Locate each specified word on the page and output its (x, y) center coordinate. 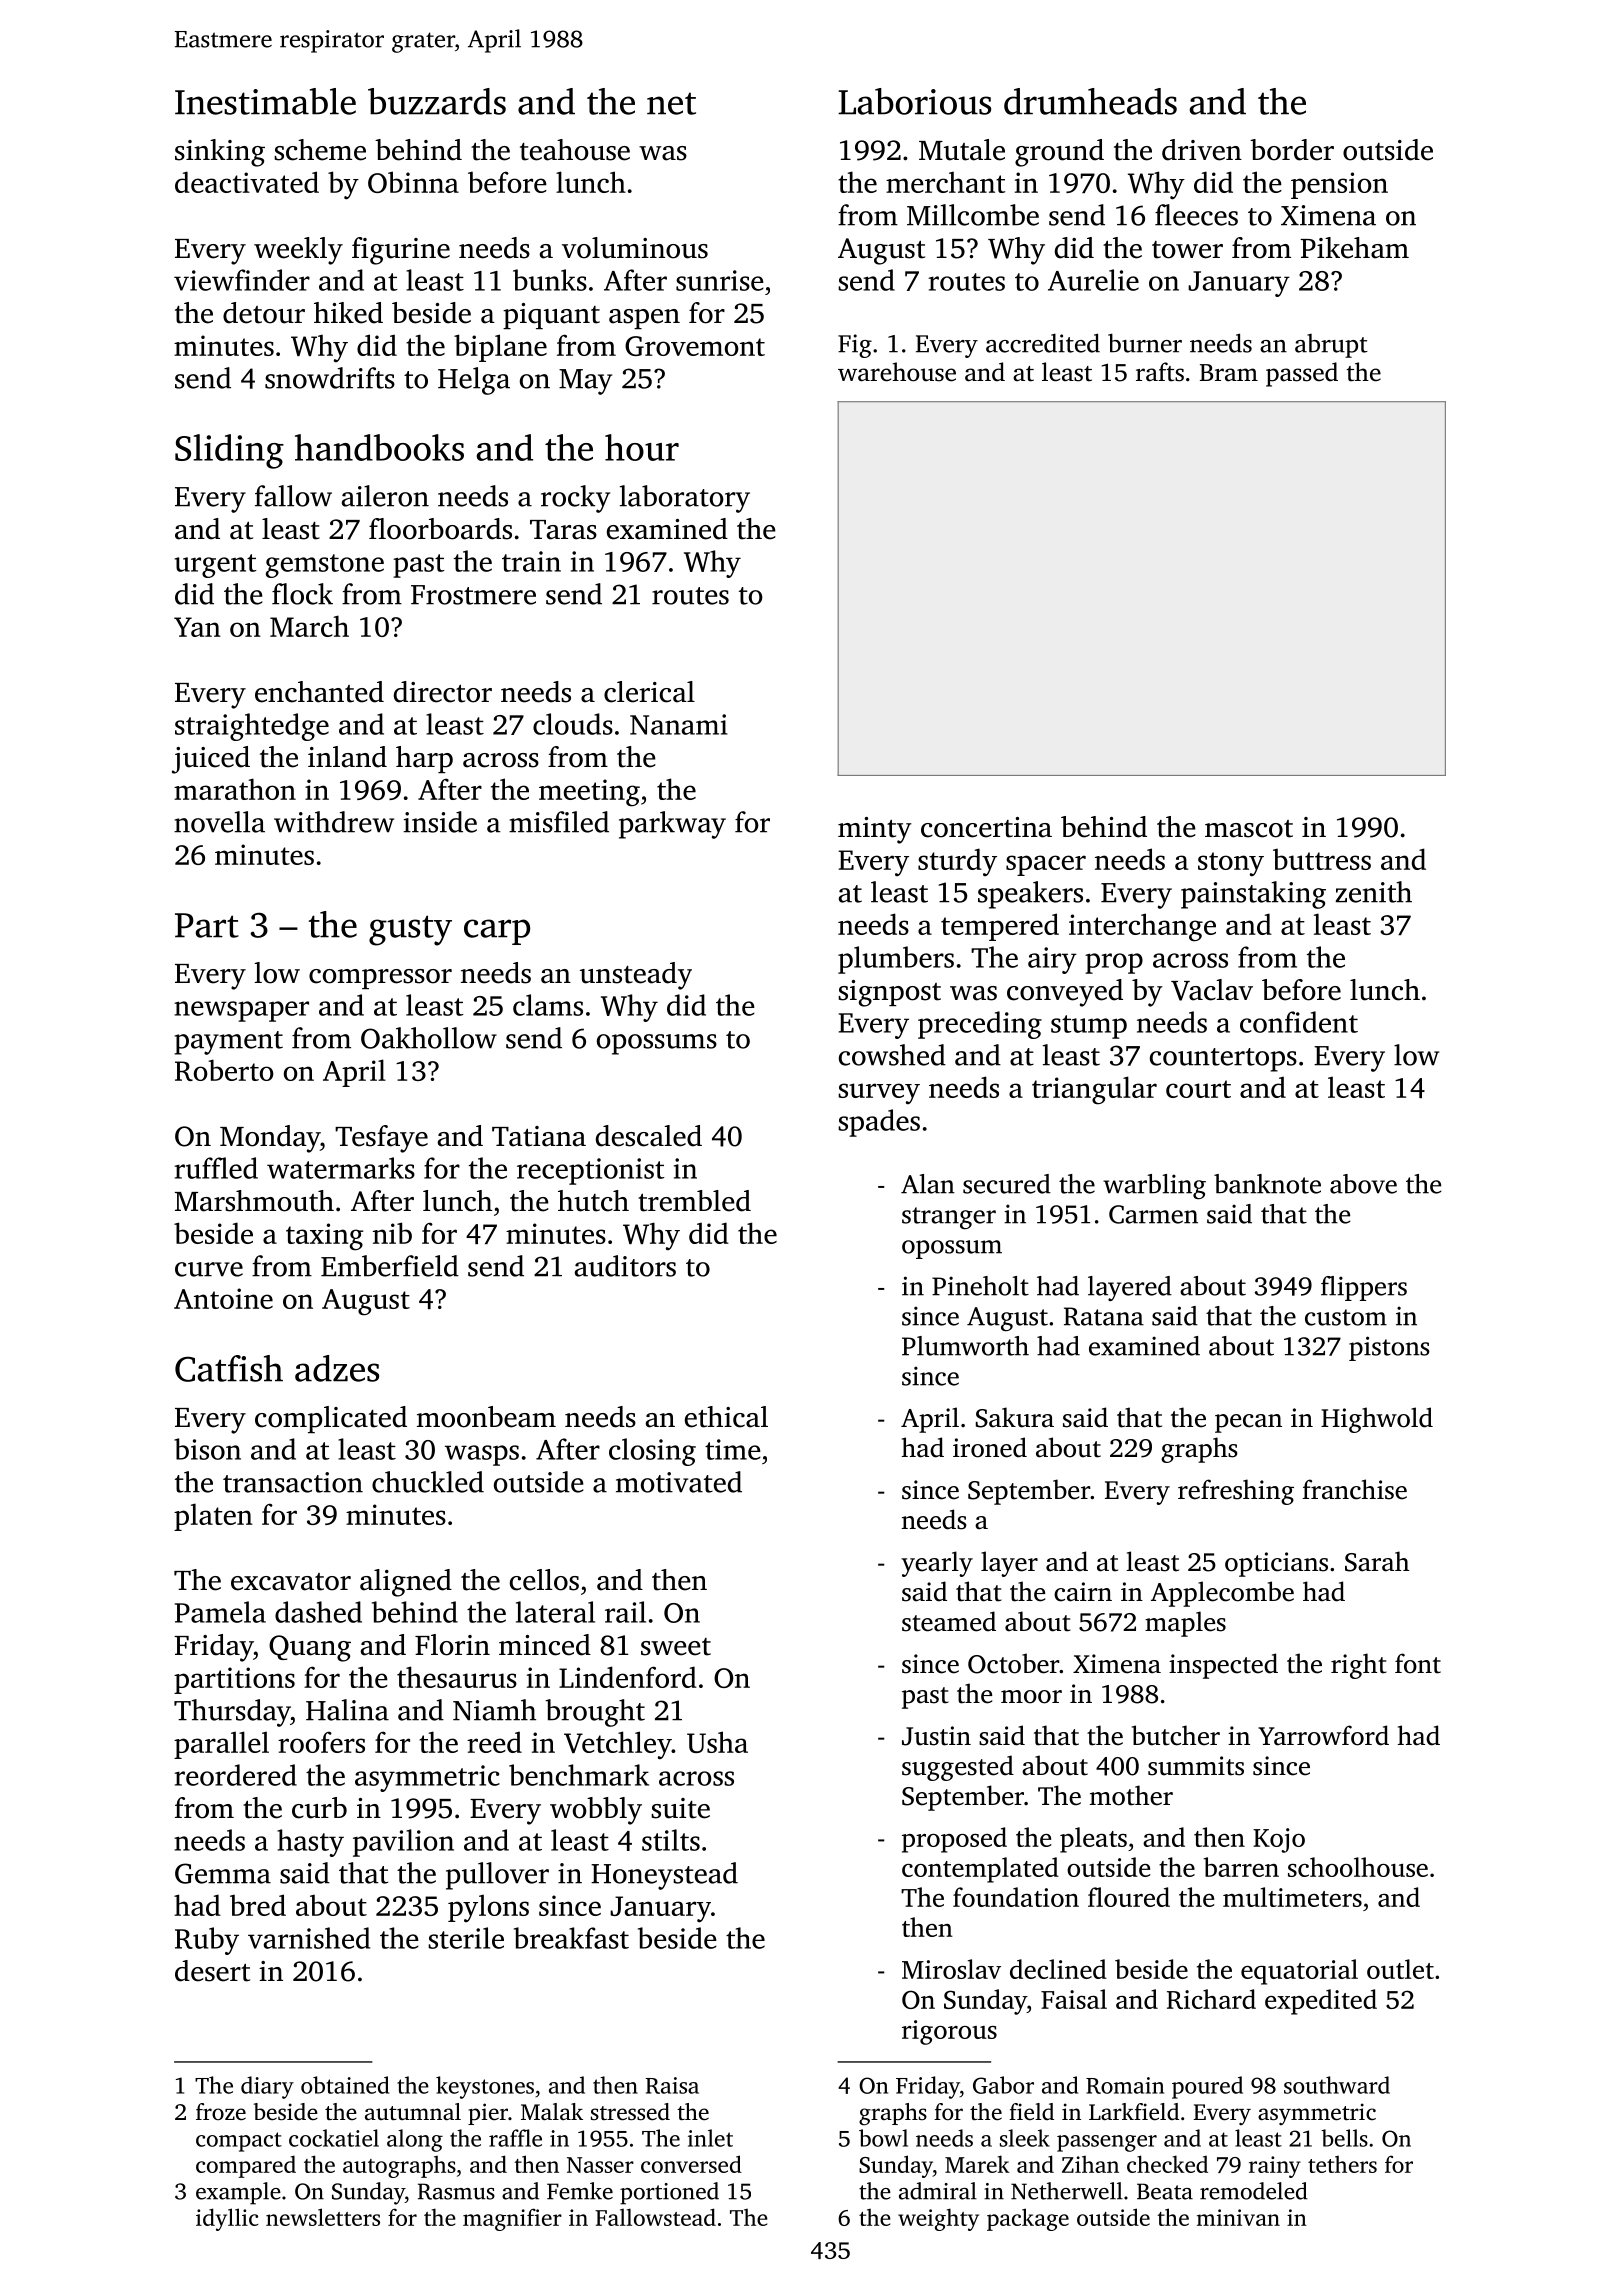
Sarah (1377, 1561)
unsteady (636, 976)
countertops (1223, 1060)
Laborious (914, 101)
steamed (949, 1621)
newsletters (323, 2217)
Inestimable (265, 101)
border (1292, 150)
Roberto (224, 1070)
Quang (310, 1648)
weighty (938, 2219)
